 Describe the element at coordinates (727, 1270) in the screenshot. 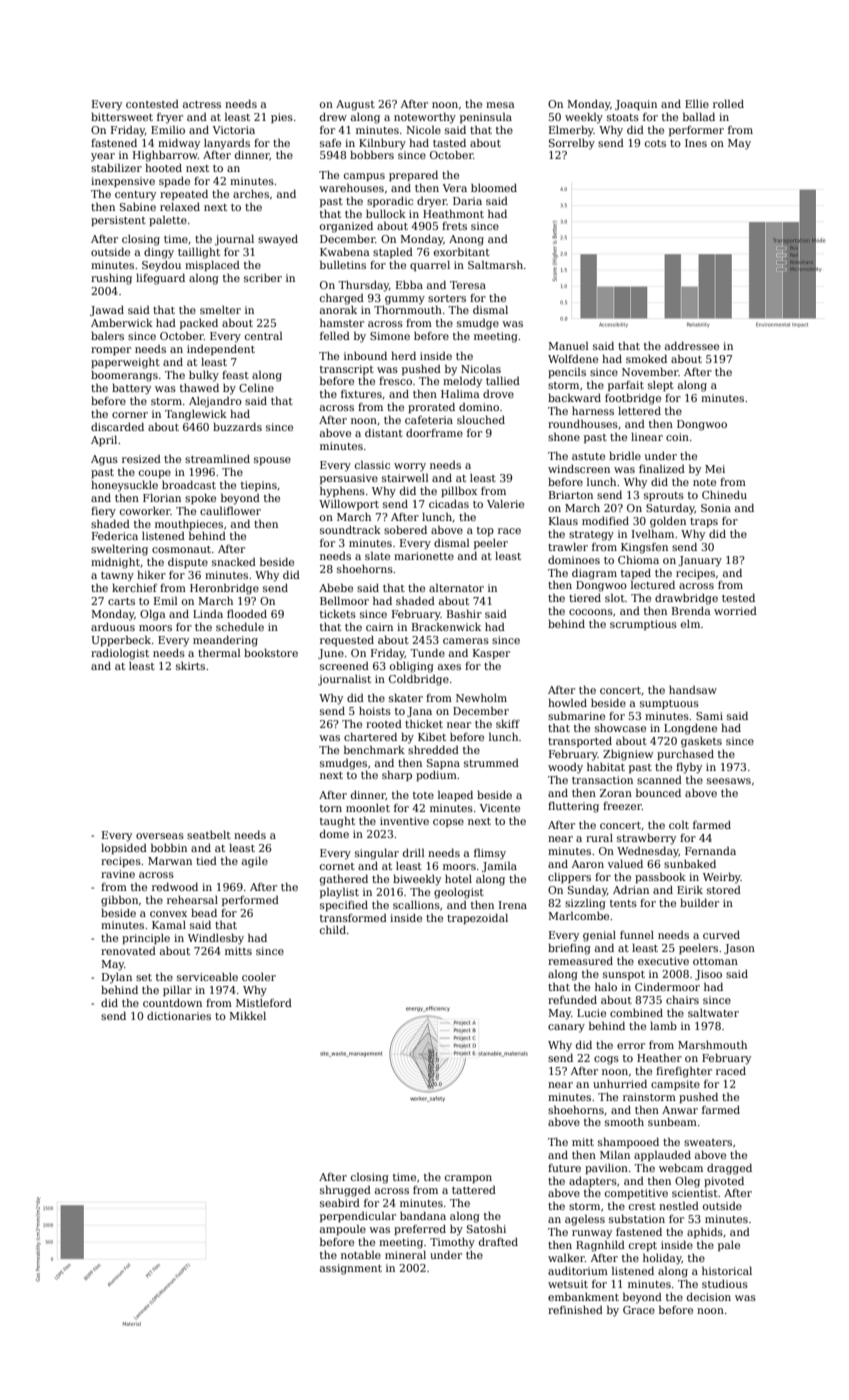

I see `historical` at that location.
